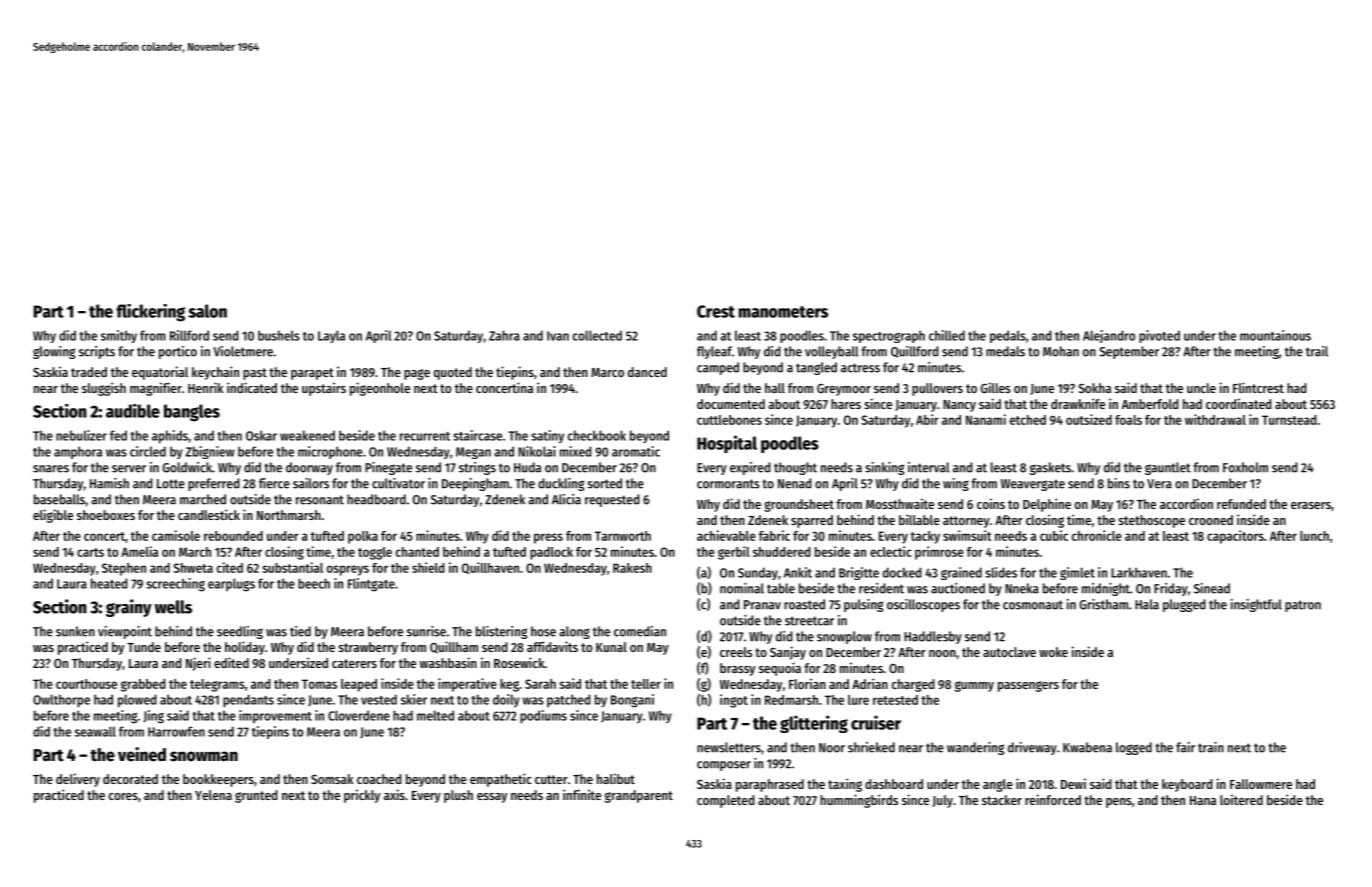  Describe the element at coordinates (986, 419) in the image. I see `Nanami` at that location.
